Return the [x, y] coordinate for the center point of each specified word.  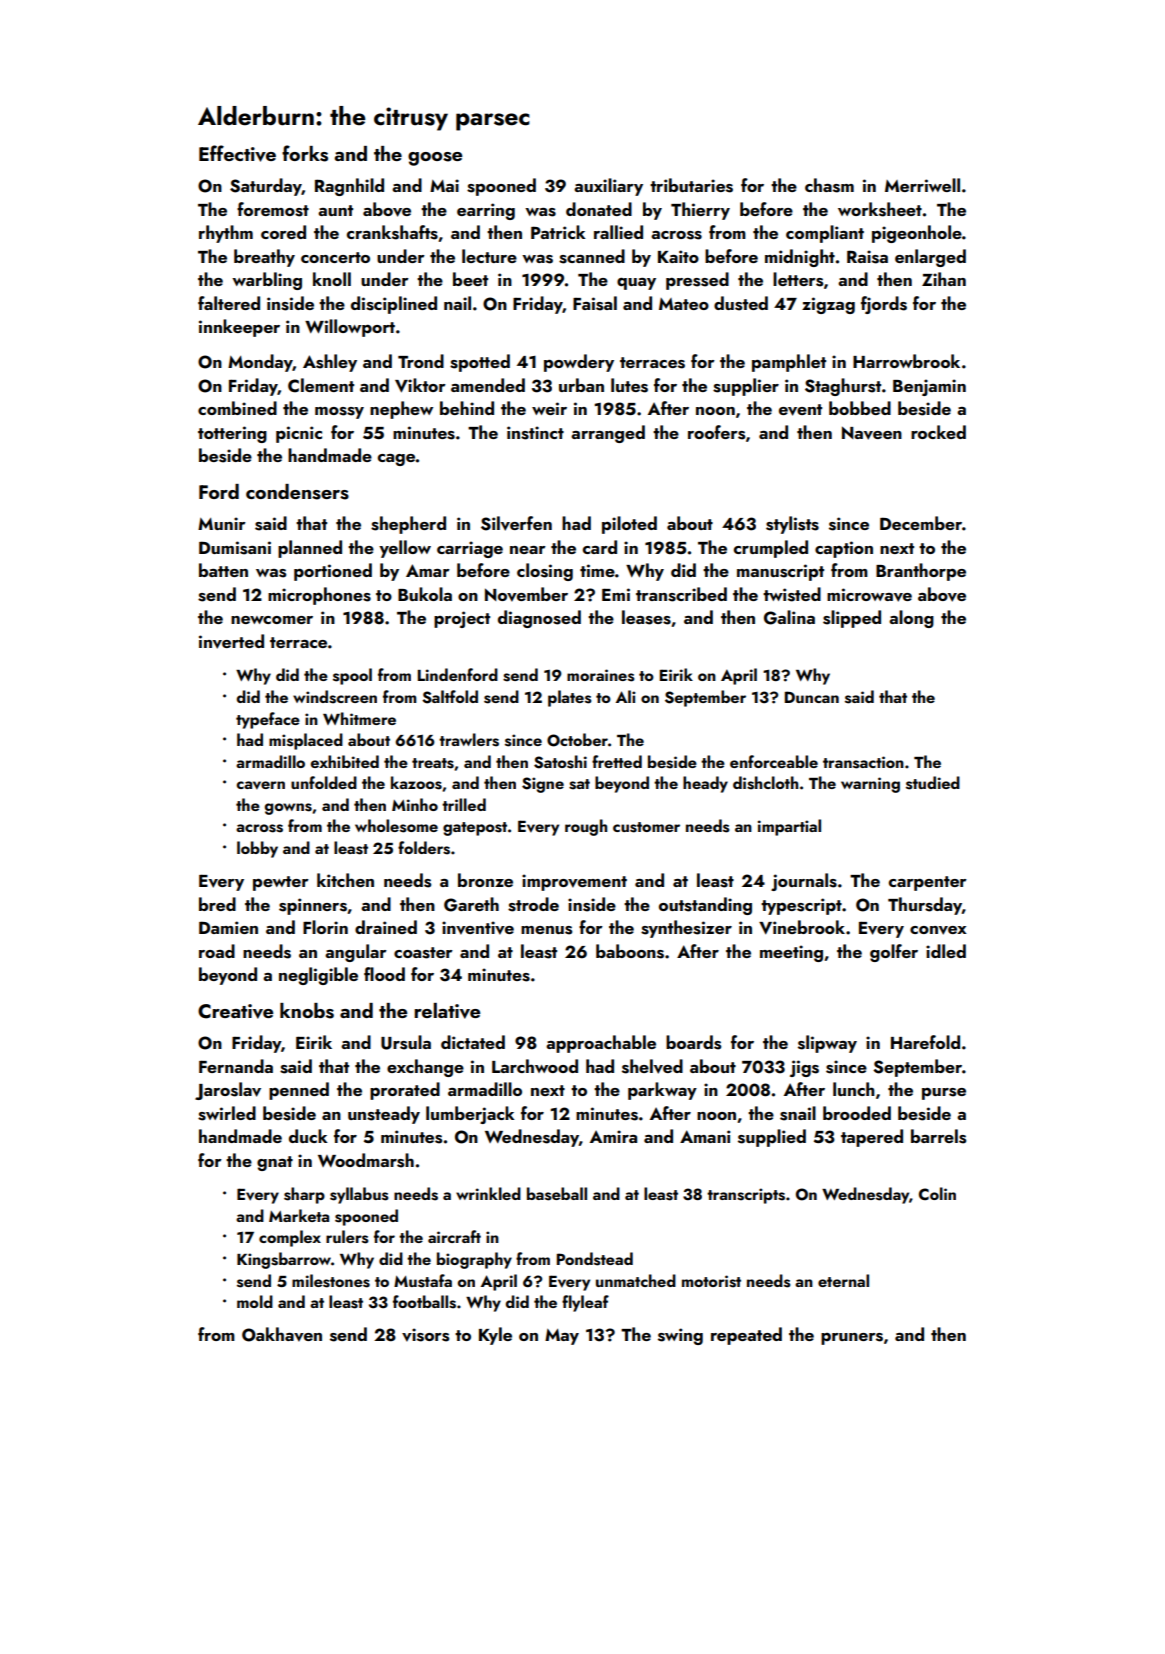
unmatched [636, 1280]
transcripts [746, 1196]
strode [533, 904]
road [217, 951]
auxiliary [608, 187]
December [921, 523]
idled [946, 951]
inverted [231, 641]
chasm [829, 185]
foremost [273, 209]
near [528, 550]
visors [425, 1335]
